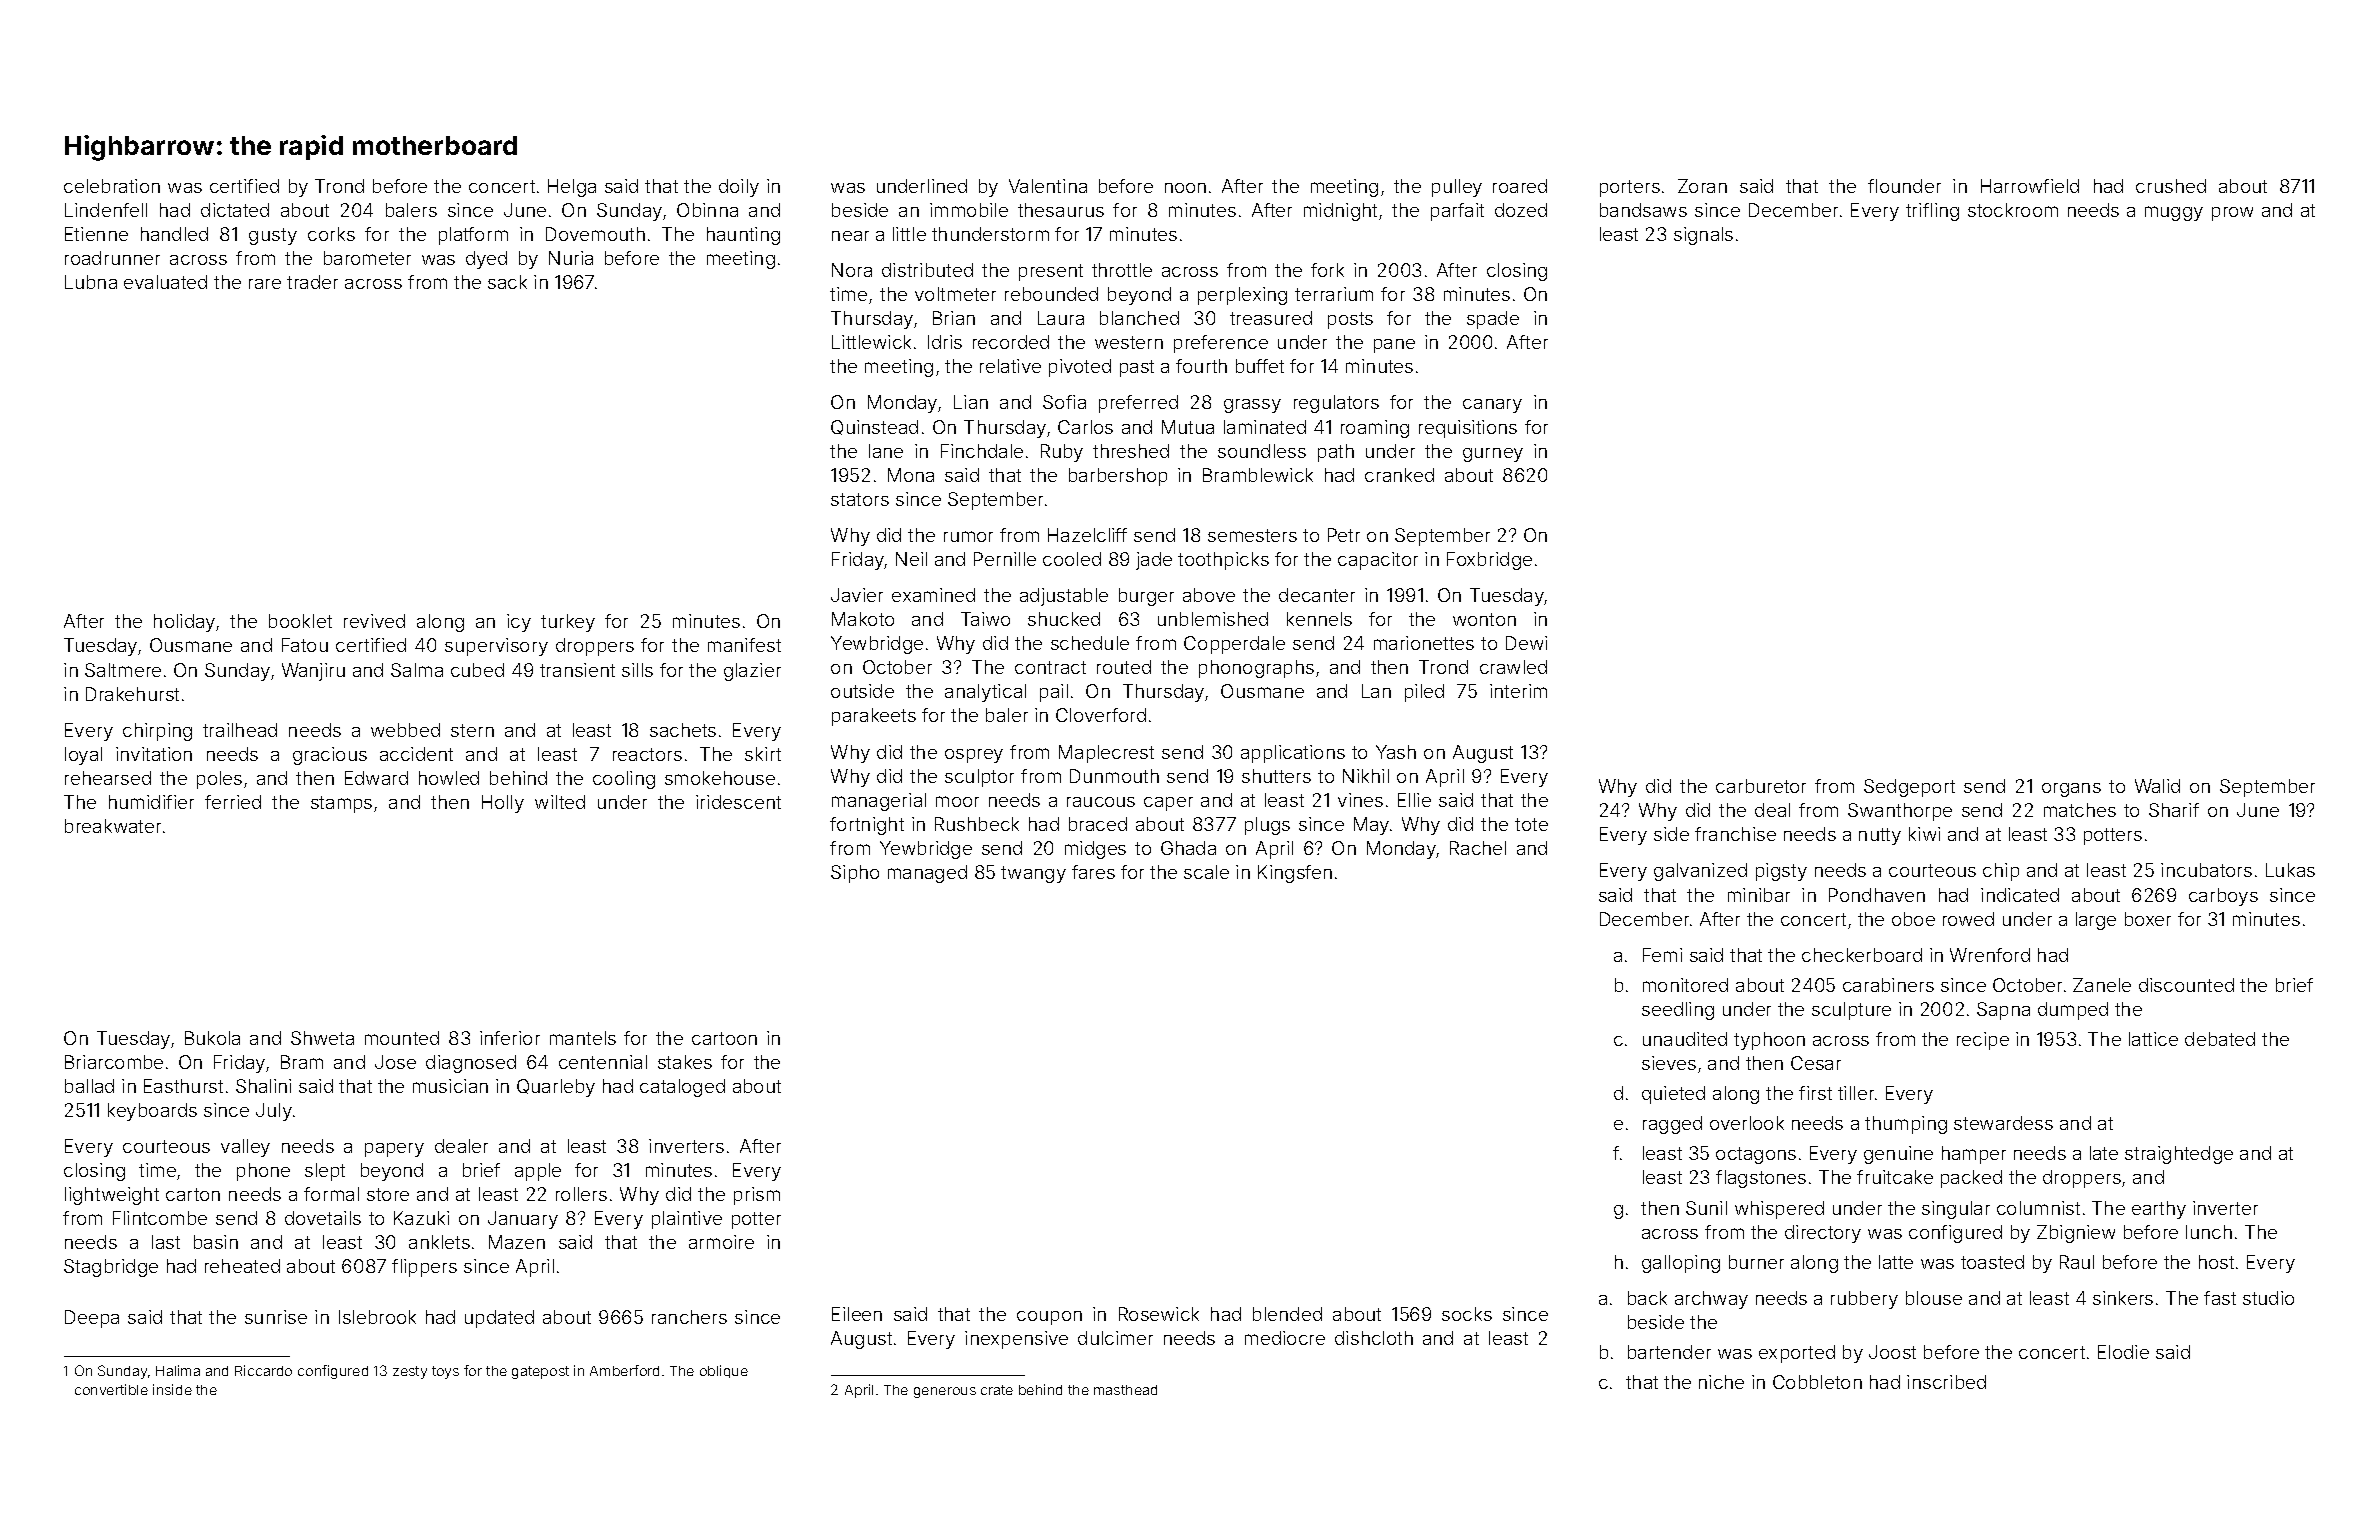 This image has width=2380, height=1540. I want to click on straightedge, so click(2179, 1155).
